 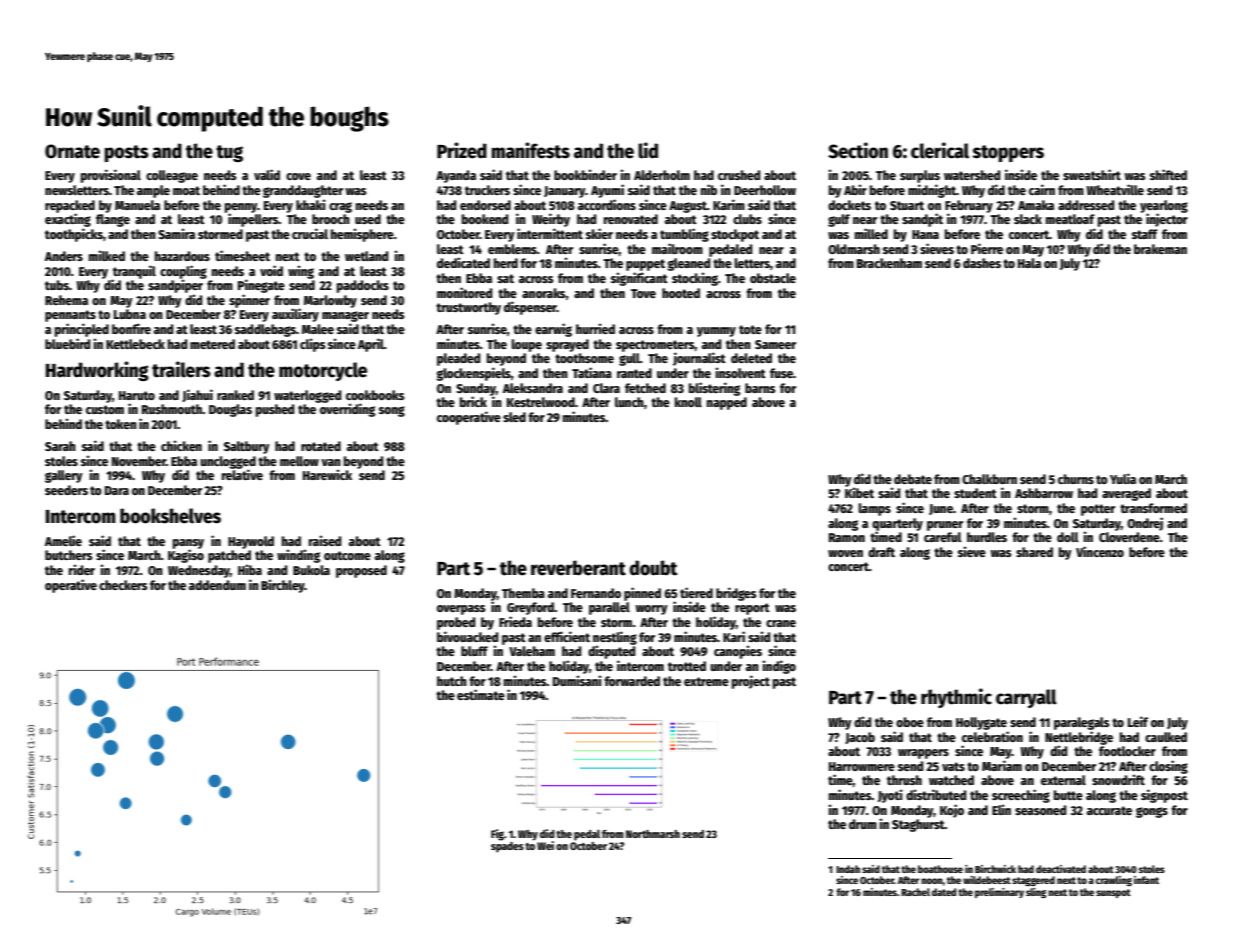 I want to click on manifests, so click(x=530, y=150).
